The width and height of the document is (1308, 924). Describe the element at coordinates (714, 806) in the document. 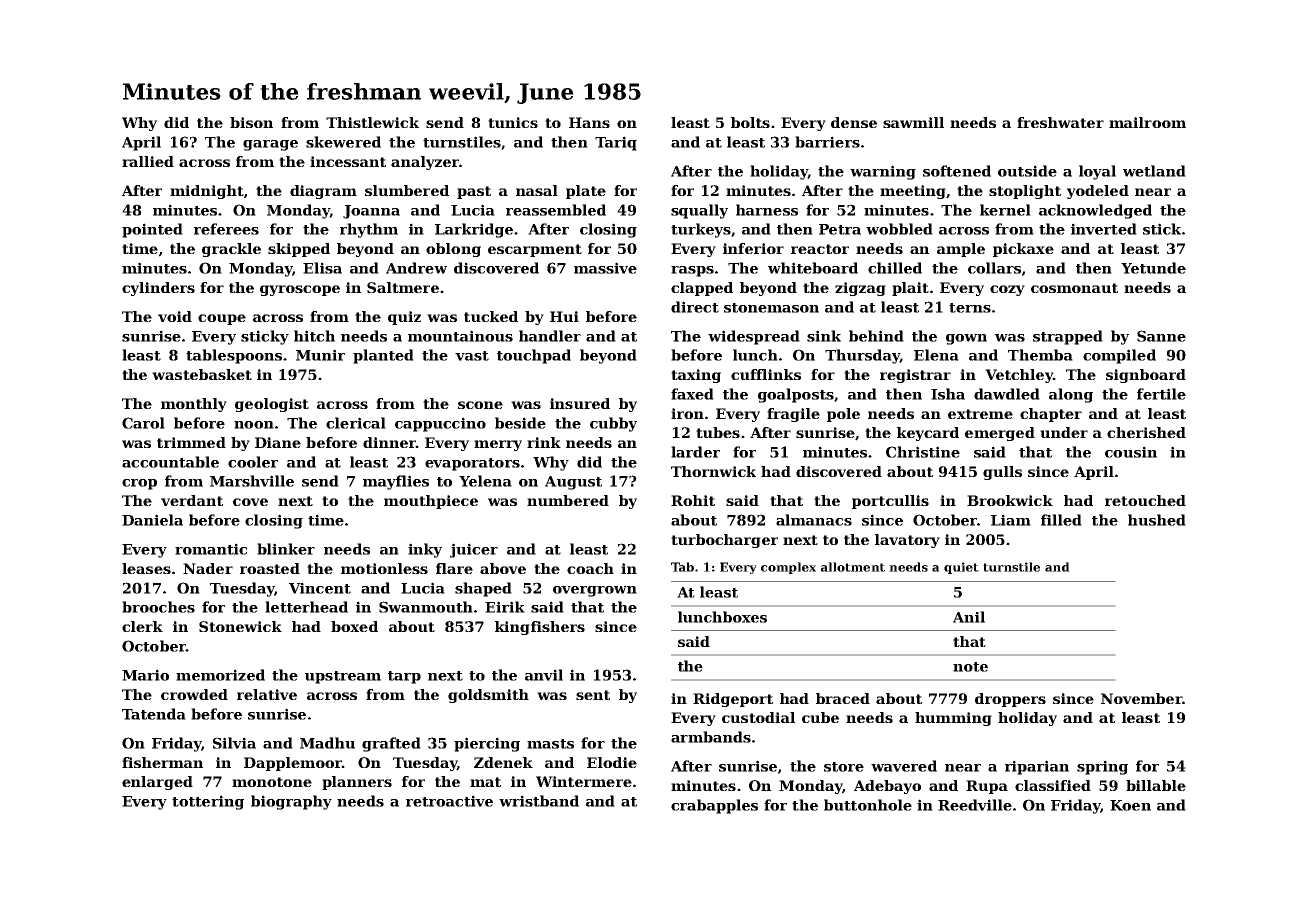

I see `crabapples` at that location.
